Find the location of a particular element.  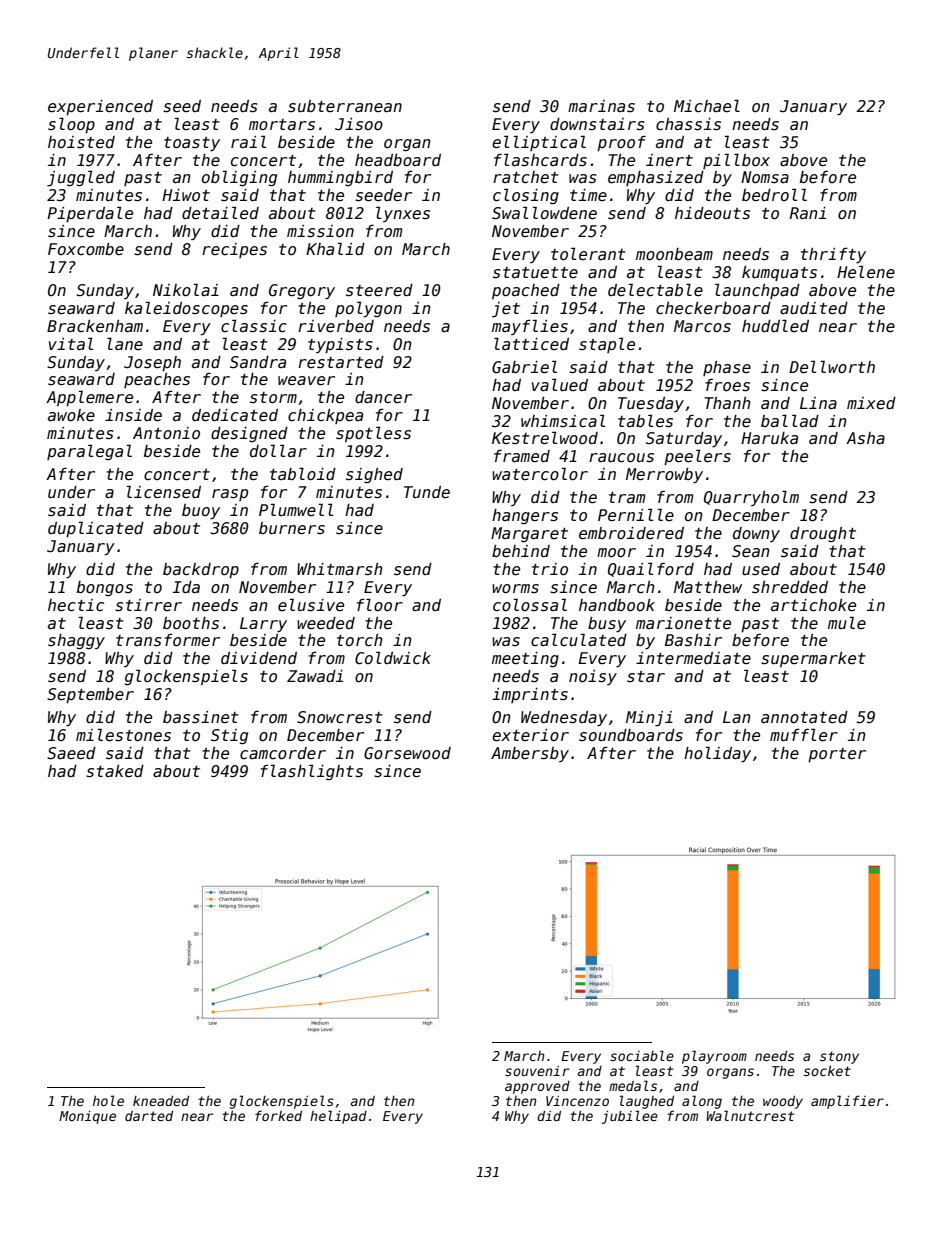

subterranean is located at coordinates (345, 106).
